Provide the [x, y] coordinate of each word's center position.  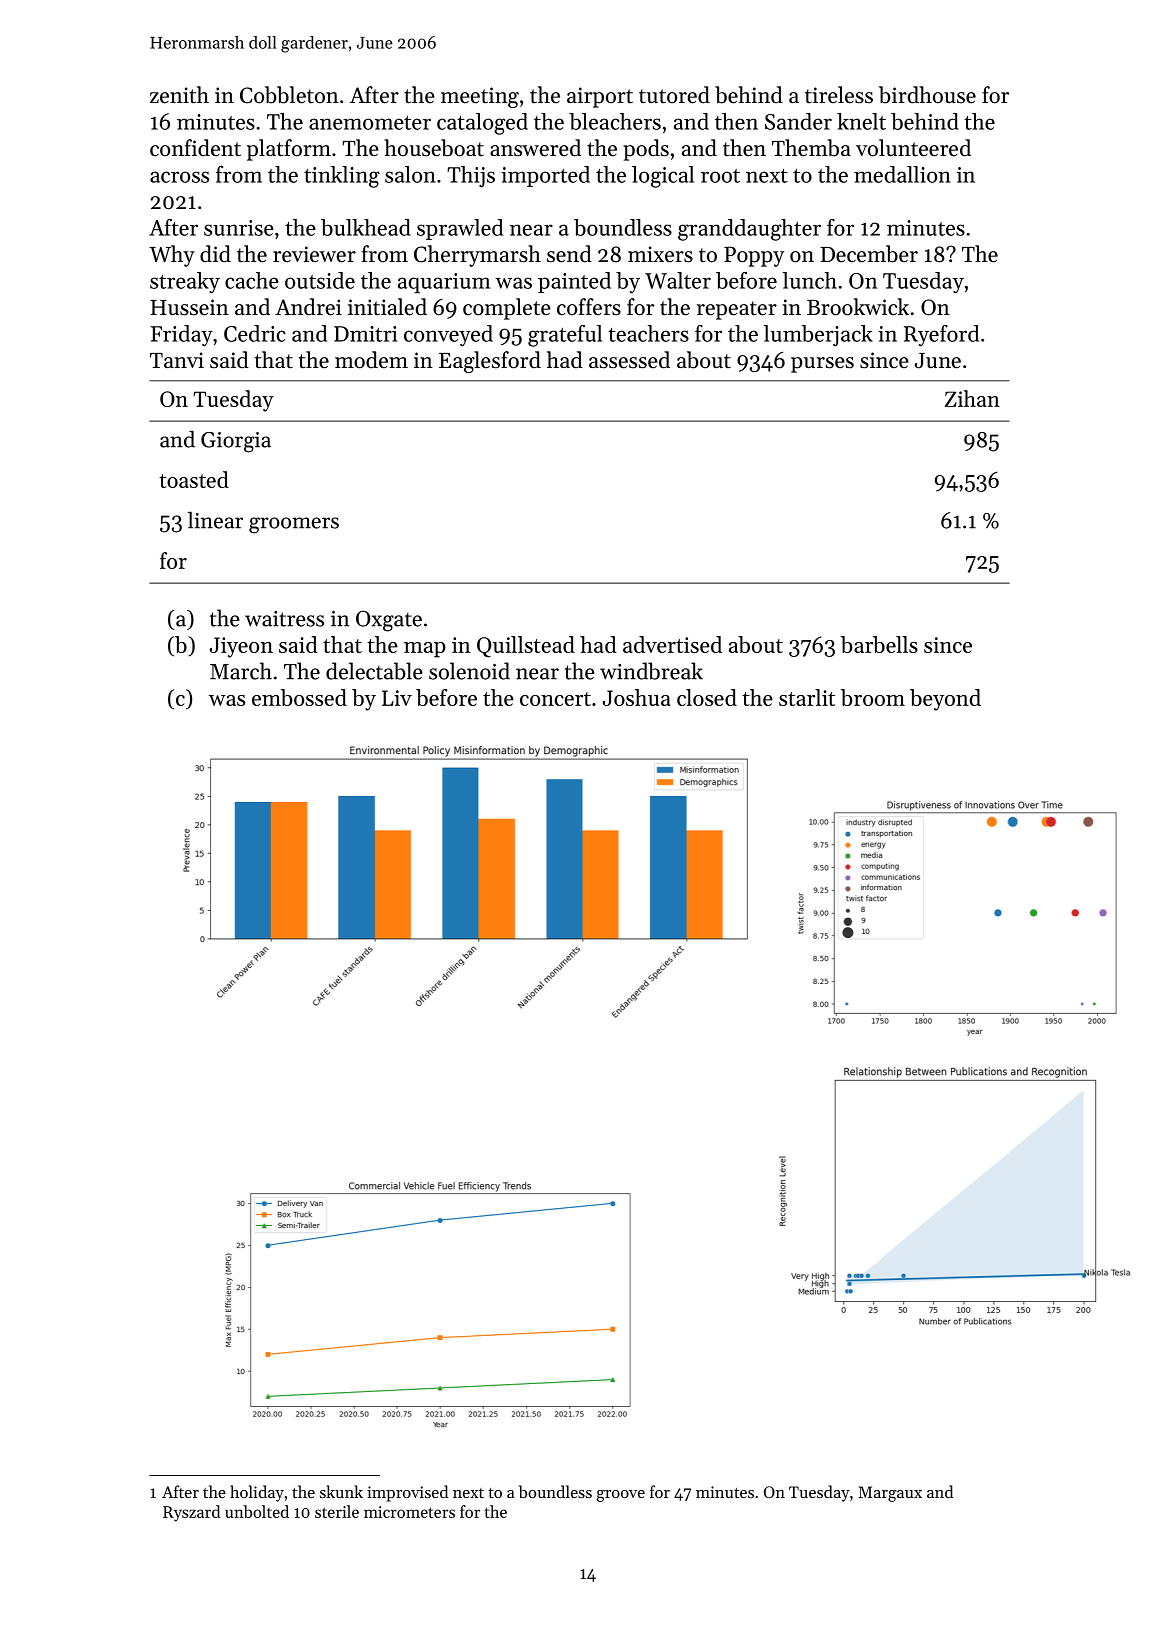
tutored [674, 95]
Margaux [890, 1494]
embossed [299, 697]
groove [620, 1496]
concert [555, 699]
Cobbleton [289, 95]
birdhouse [927, 95]
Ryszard [191, 1513]
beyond [945, 700]
